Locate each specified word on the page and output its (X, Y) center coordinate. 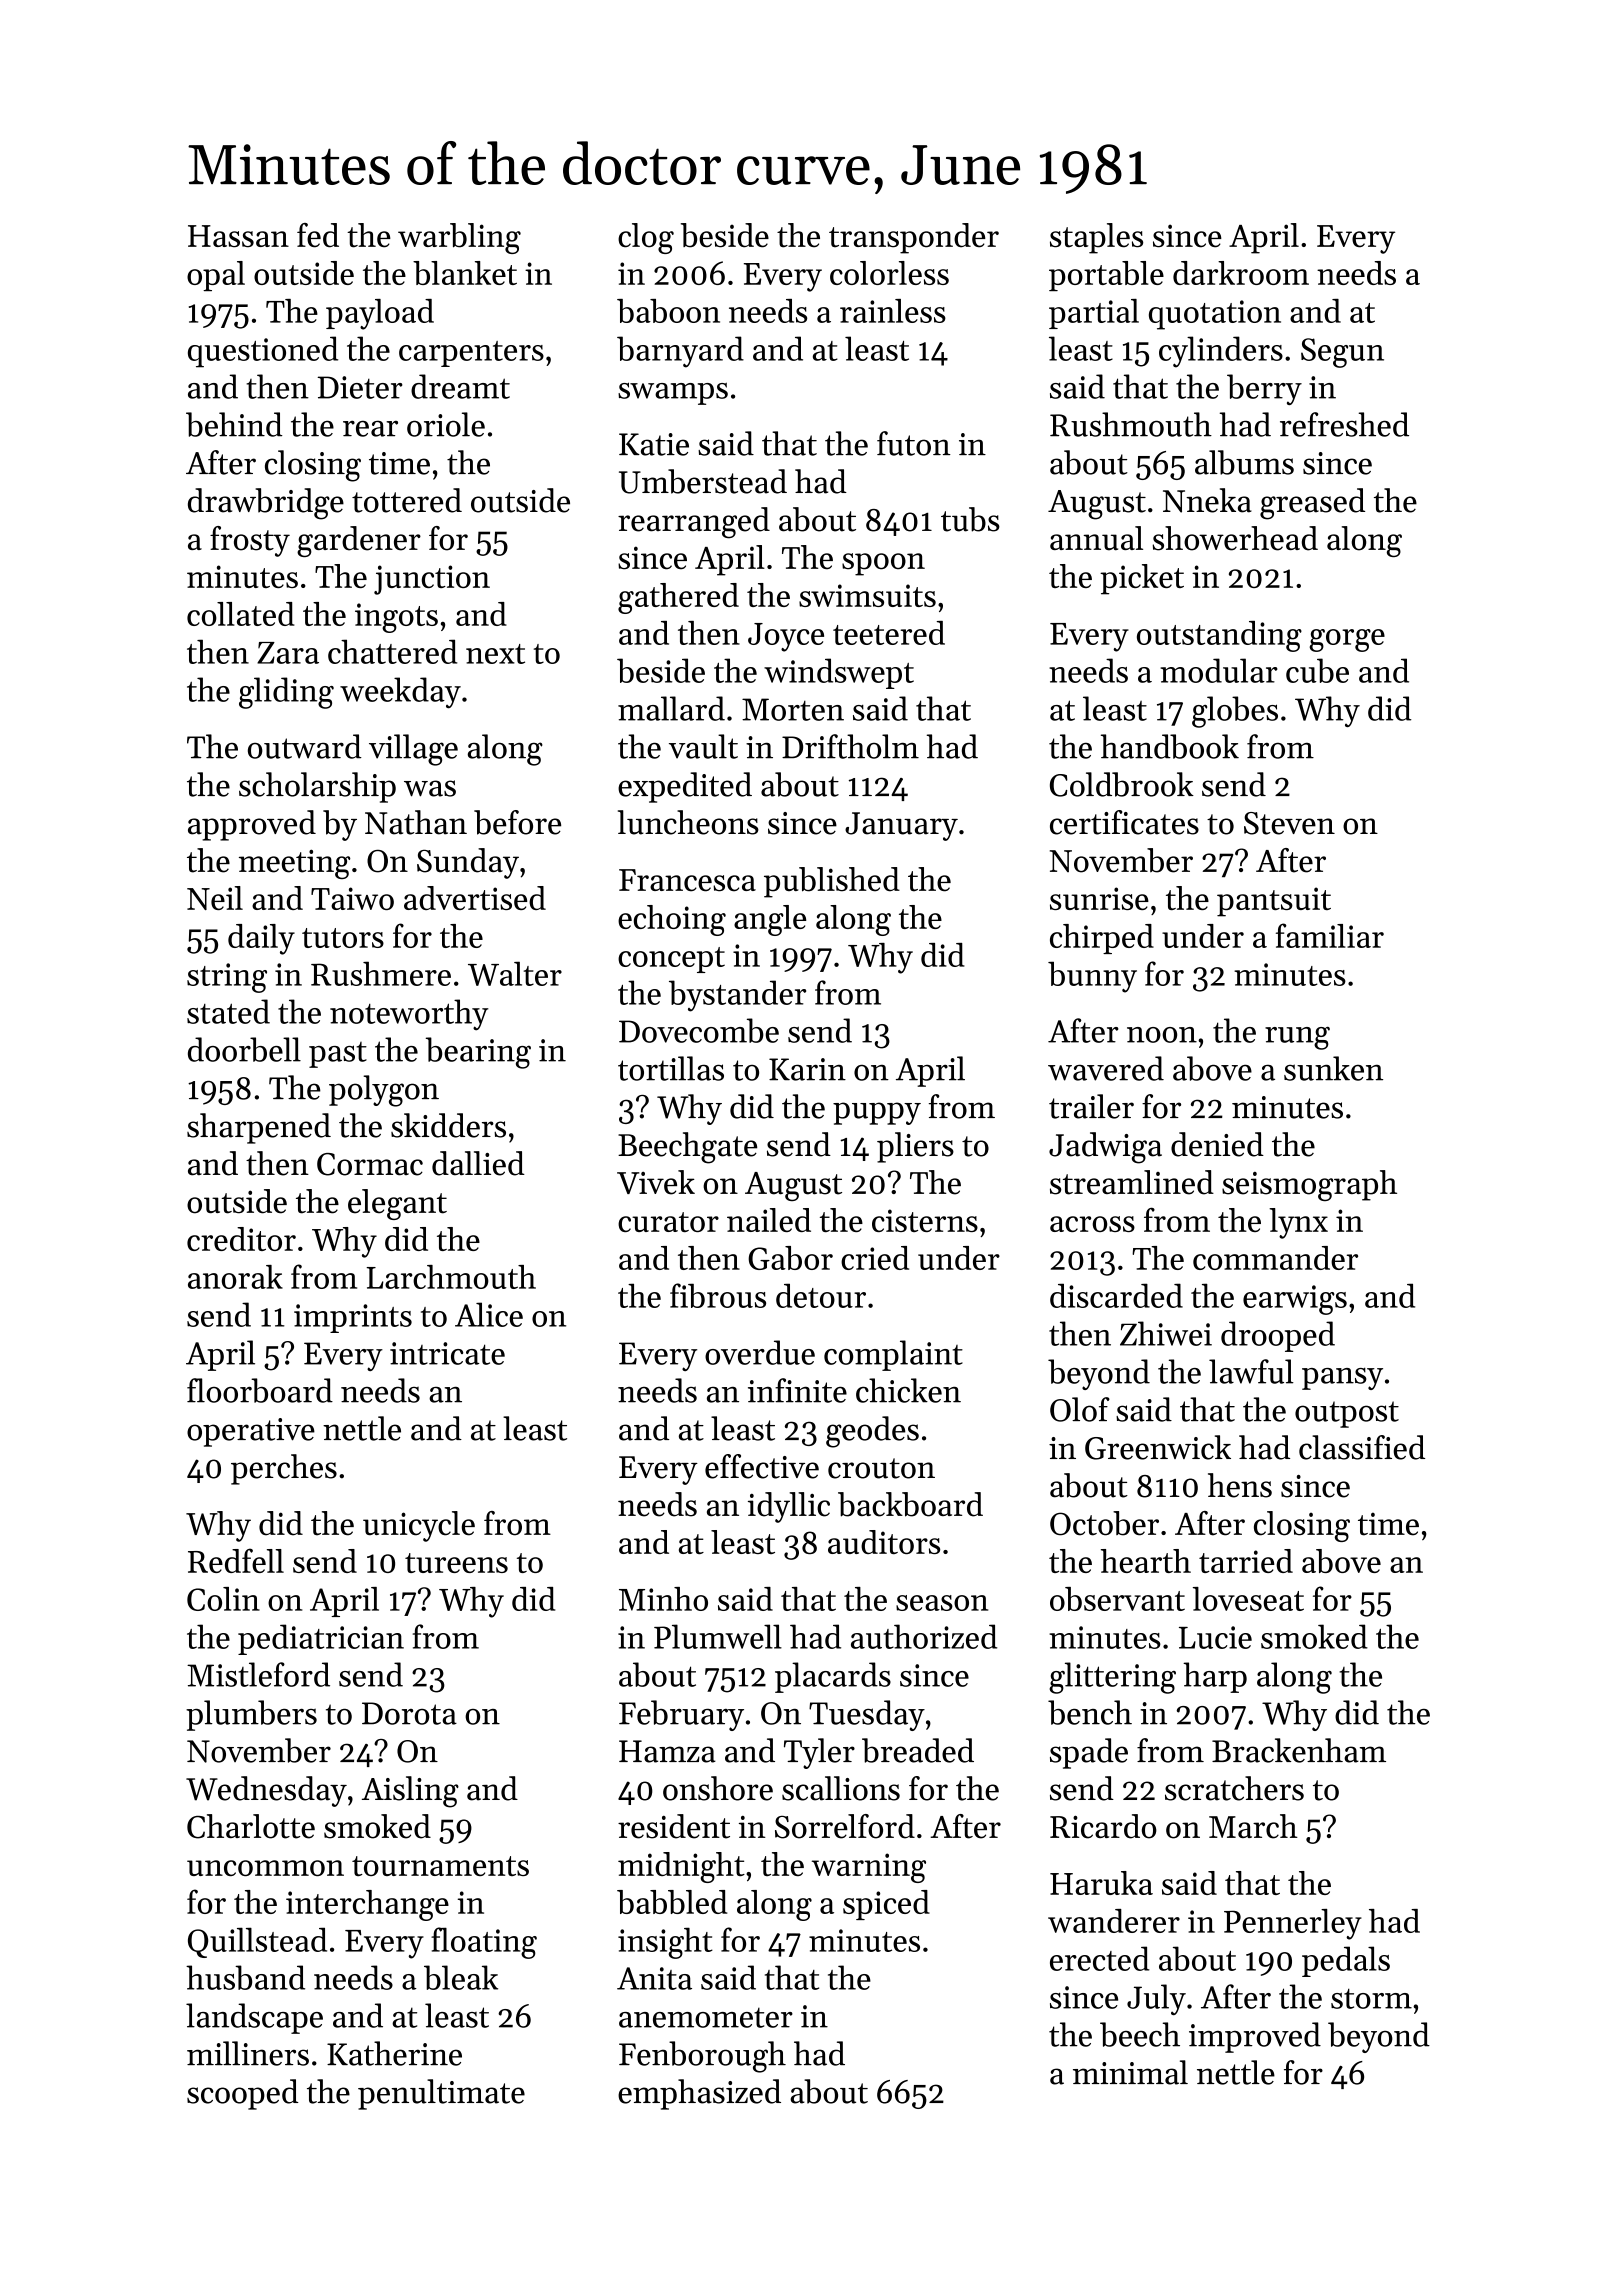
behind (234, 424)
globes (1235, 712)
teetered (889, 633)
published (832, 882)
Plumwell (718, 1636)
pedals (1346, 1961)
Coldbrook (1122, 784)
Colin (223, 1599)
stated (228, 1011)
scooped (242, 2094)
